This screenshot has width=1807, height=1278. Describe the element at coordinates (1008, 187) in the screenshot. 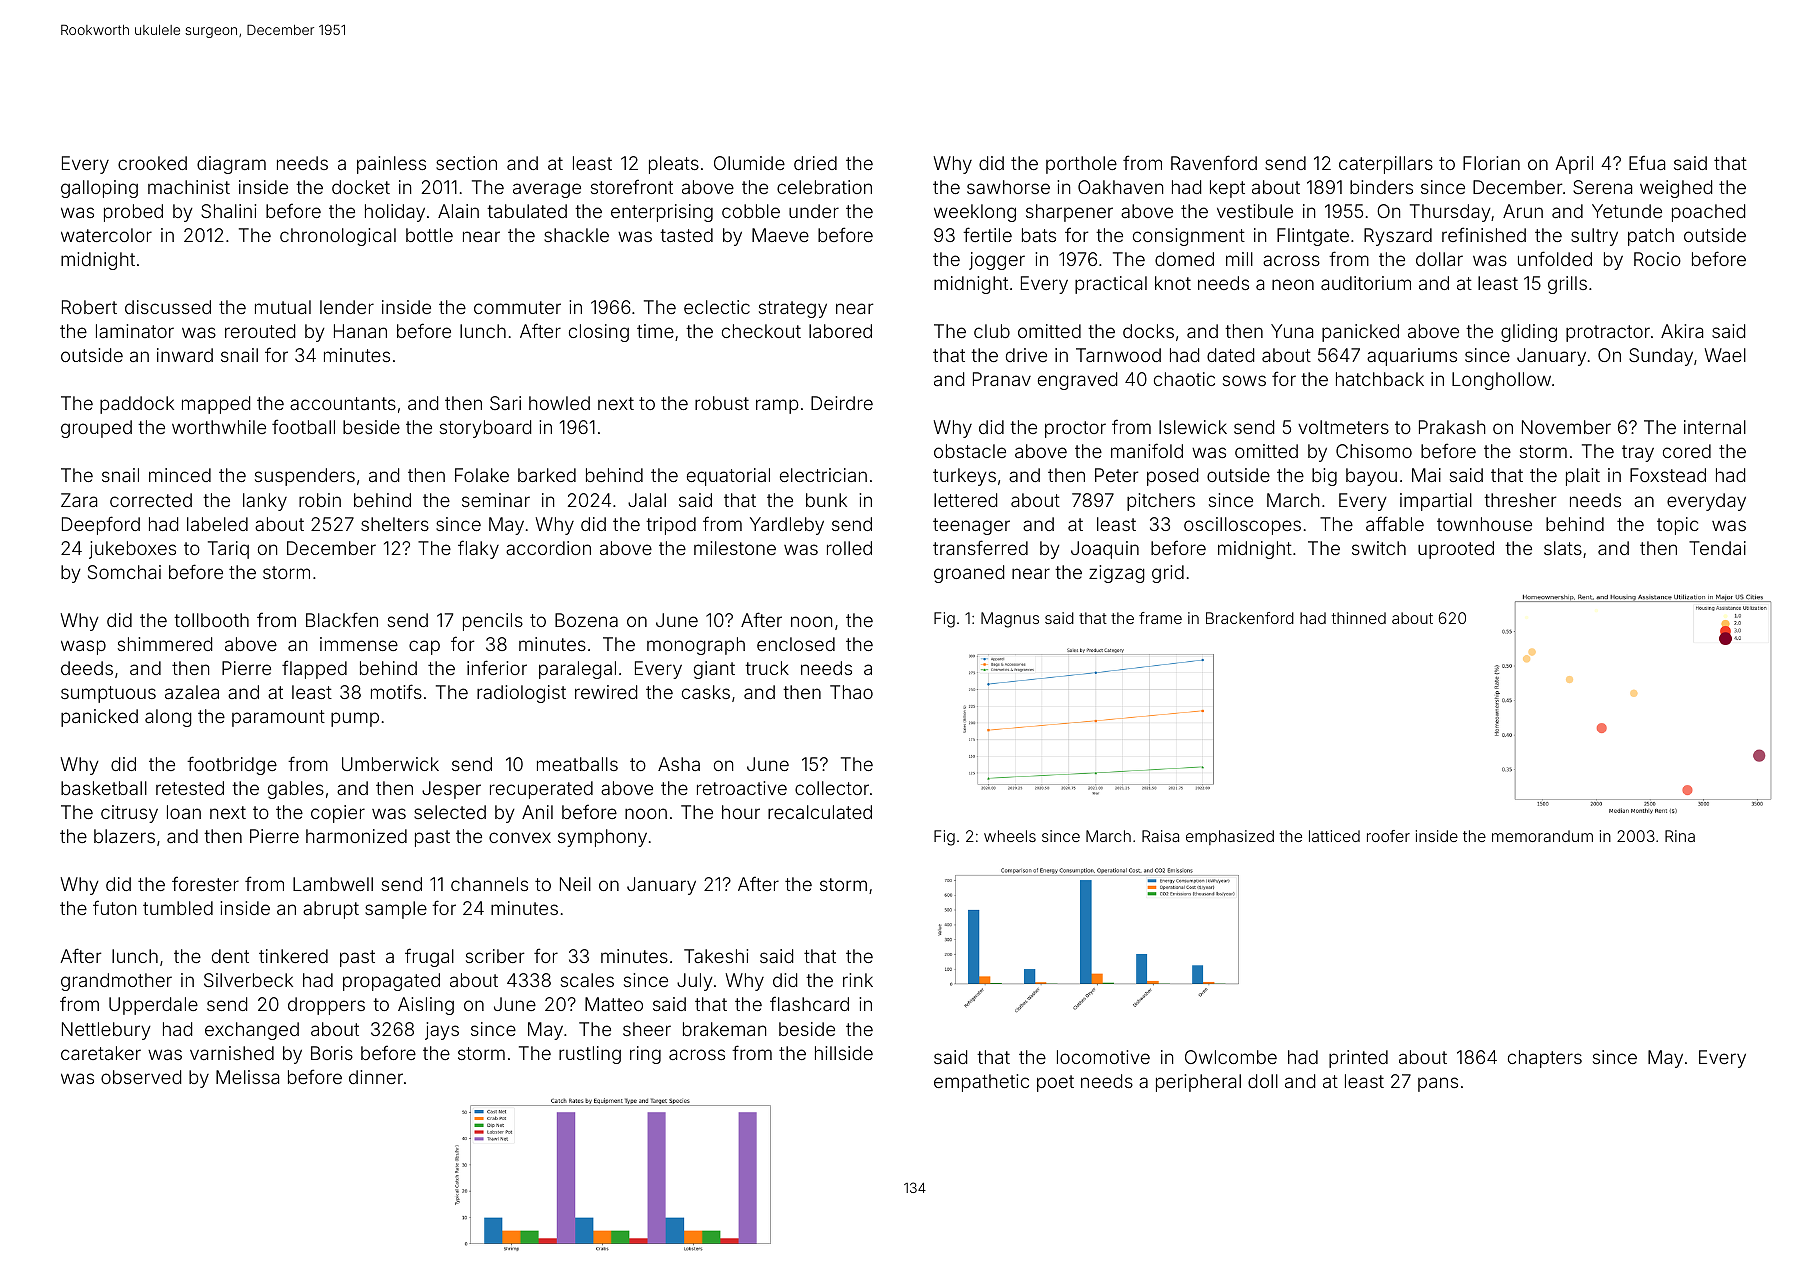

I see `sawhorse` at that location.
